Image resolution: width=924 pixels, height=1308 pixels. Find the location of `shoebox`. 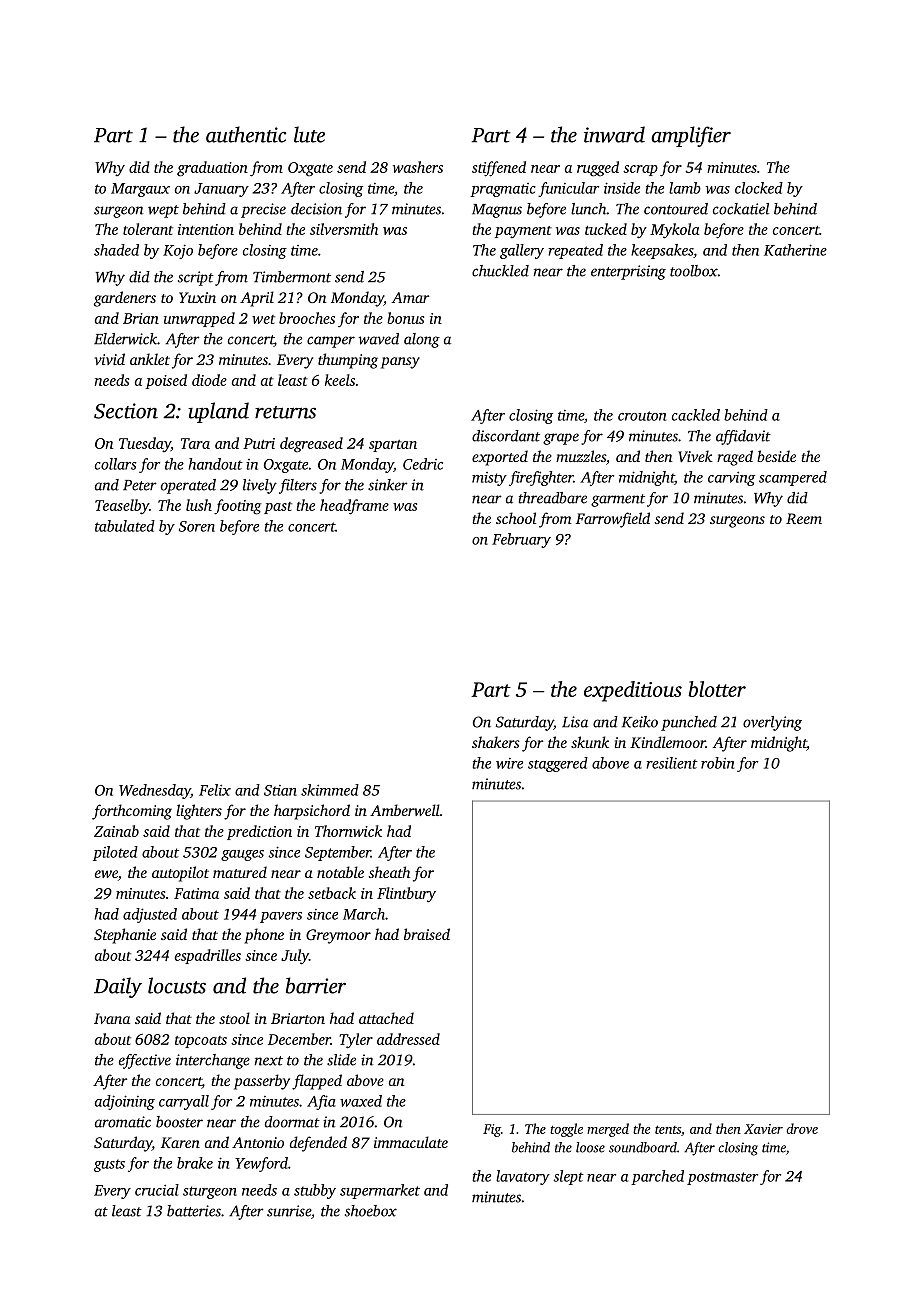

shoebox is located at coordinates (371, 1211).
